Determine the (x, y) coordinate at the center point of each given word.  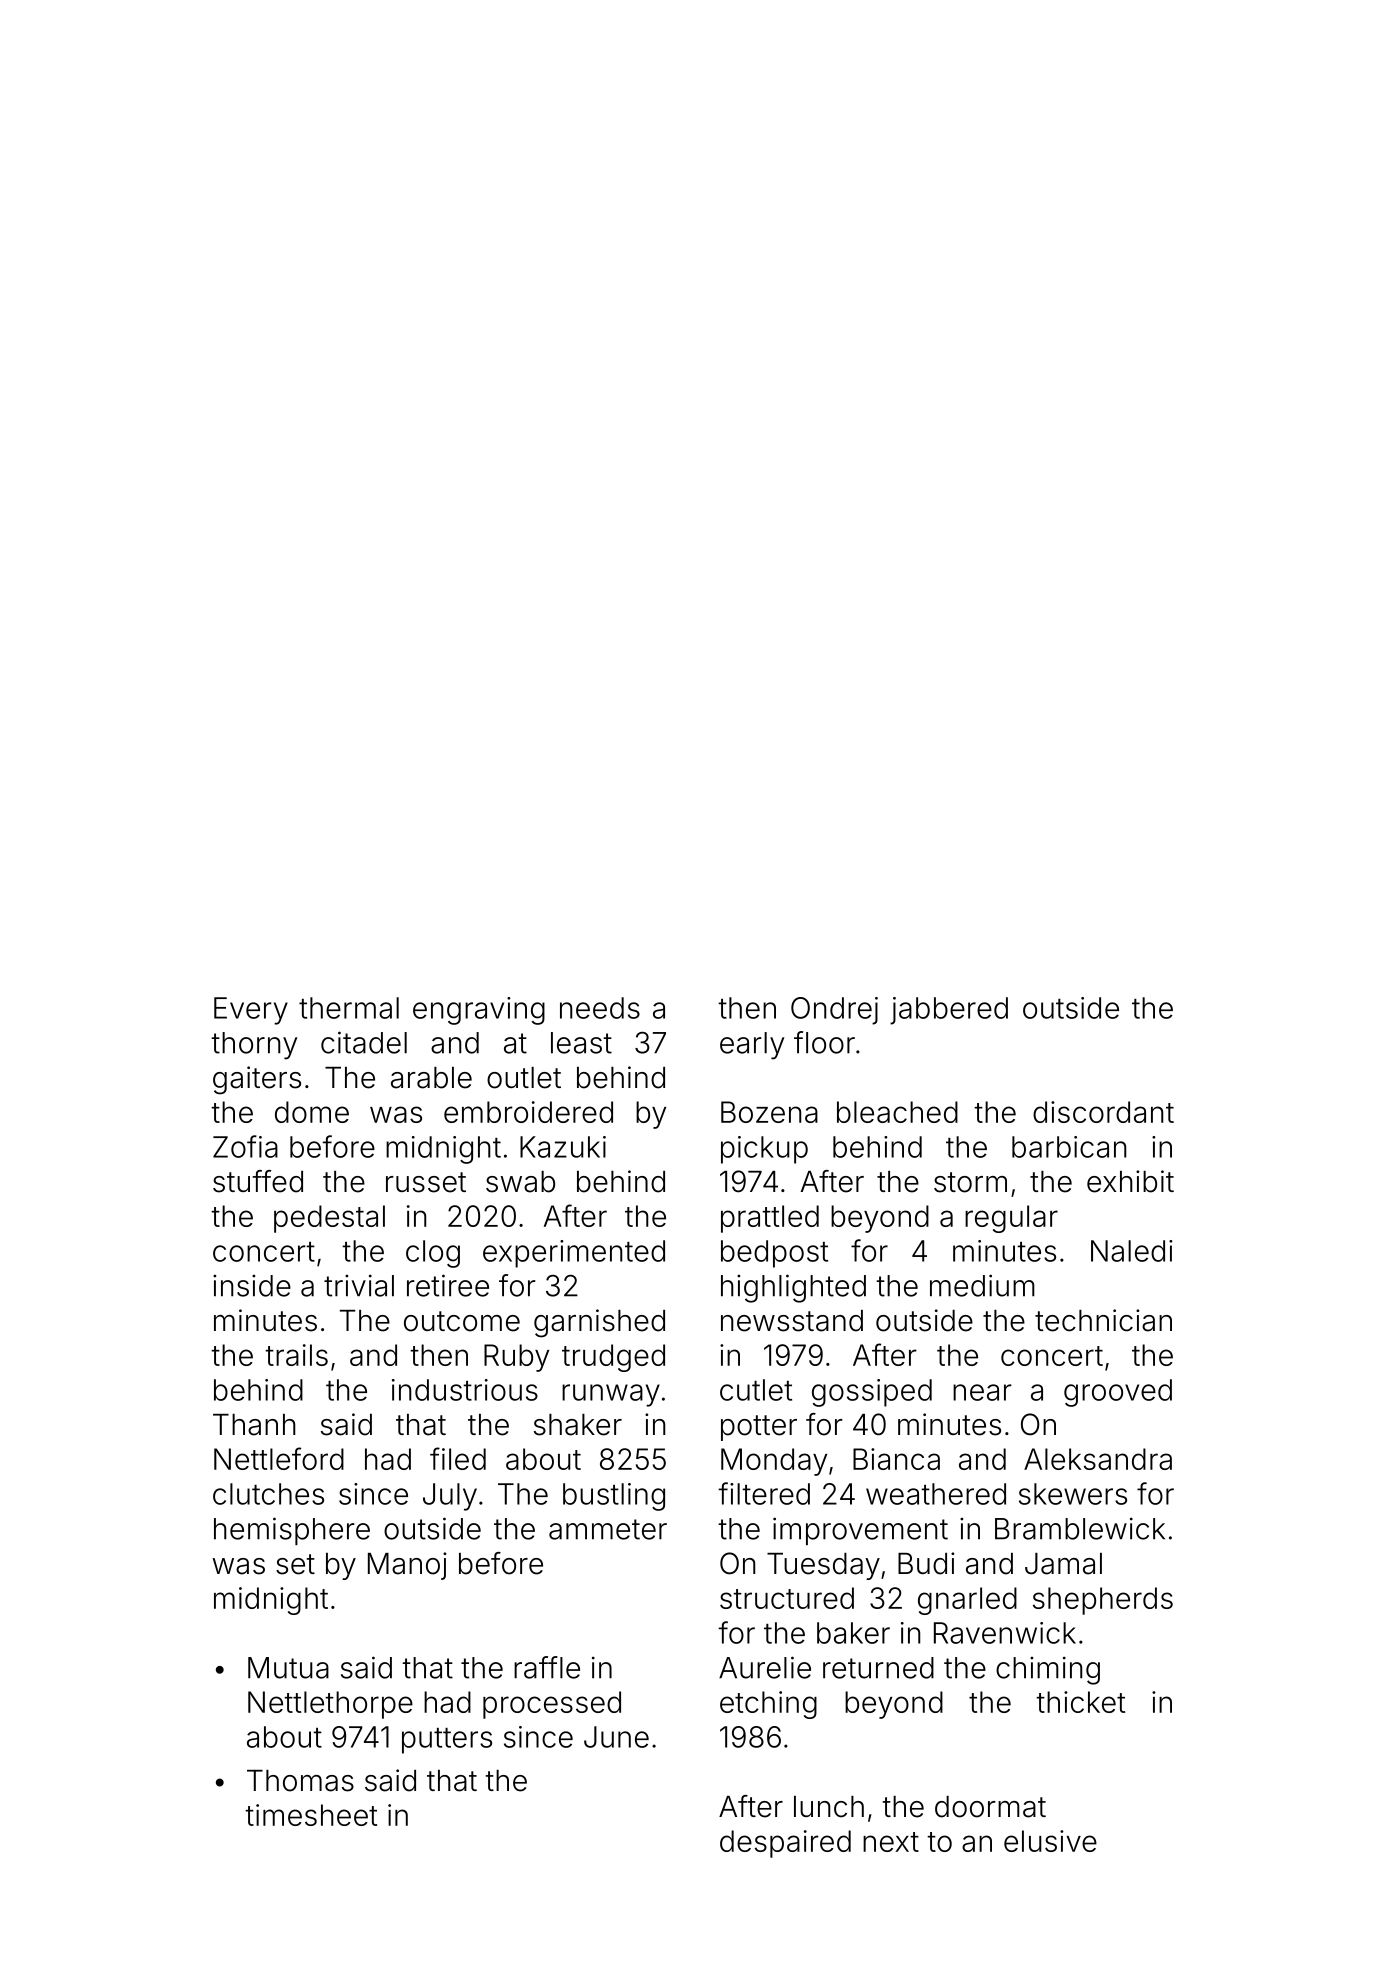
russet (426, 1182)
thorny (254, 1046)
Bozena (769, 1112)
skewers (1073, 1494)
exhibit (1130, 1181)
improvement (860, 1531)
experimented (574, 1254)
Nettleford (279, 1458)
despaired (785, 1844)
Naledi (1132, 1251)
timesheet (311, 1815)
